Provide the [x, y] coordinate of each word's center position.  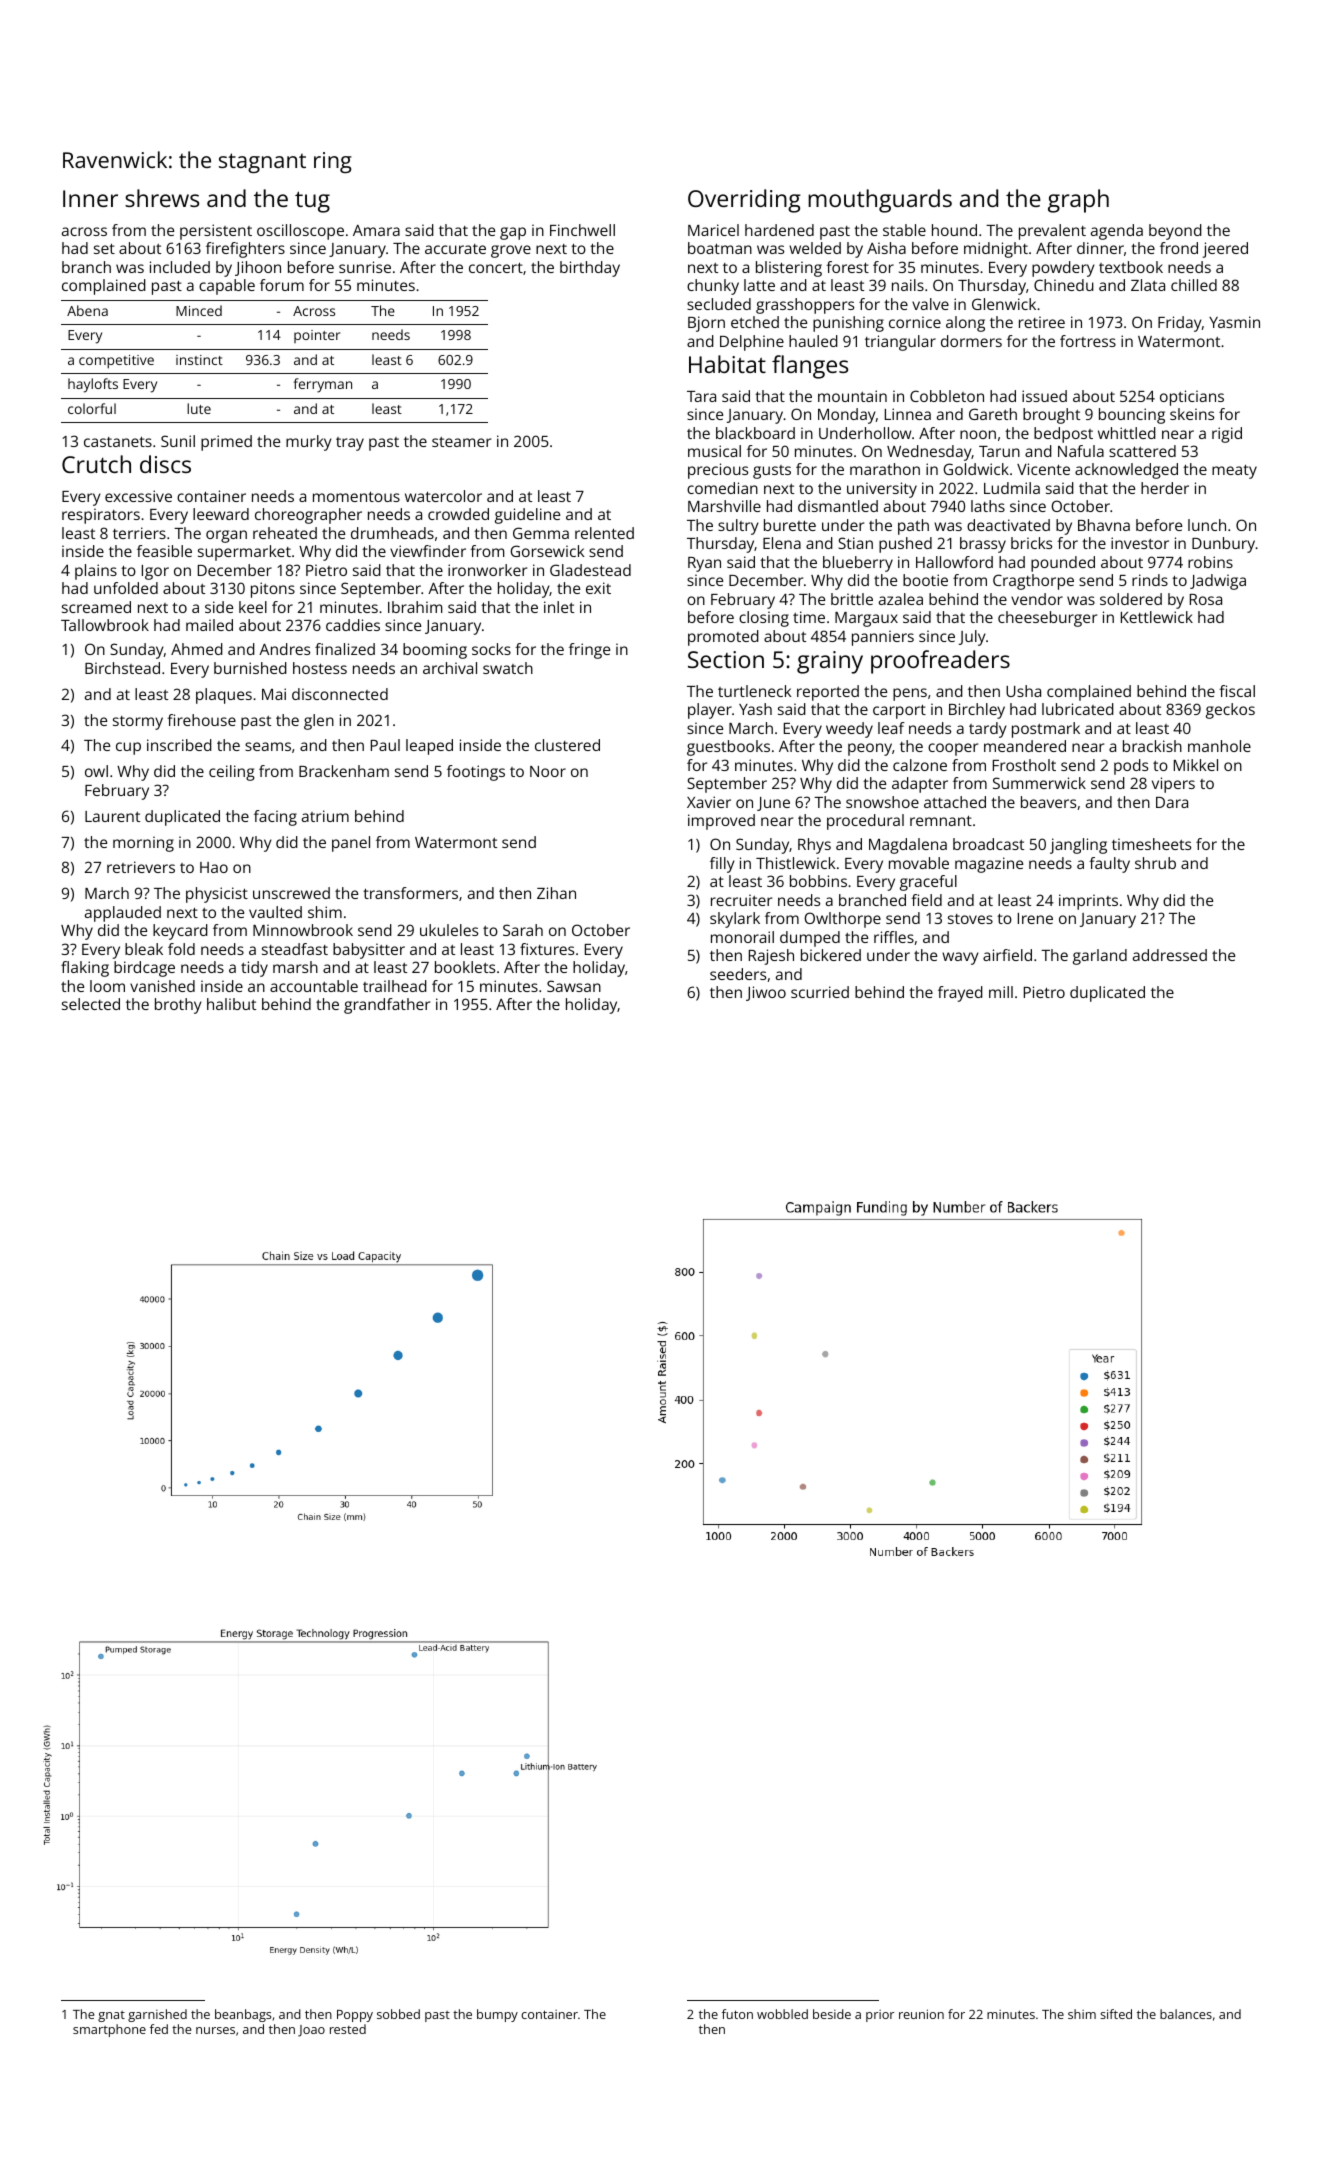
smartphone [109, 2030]
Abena [87, 310]
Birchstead [122, 668]
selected [91, 1004]
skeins [1192, 414]
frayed [960, 994]
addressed [1170, 955]
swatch [508, 668]
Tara [701, 396]
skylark [735, 920]
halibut [231, 1004]
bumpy [497, 2015]
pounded [1063, 564]
